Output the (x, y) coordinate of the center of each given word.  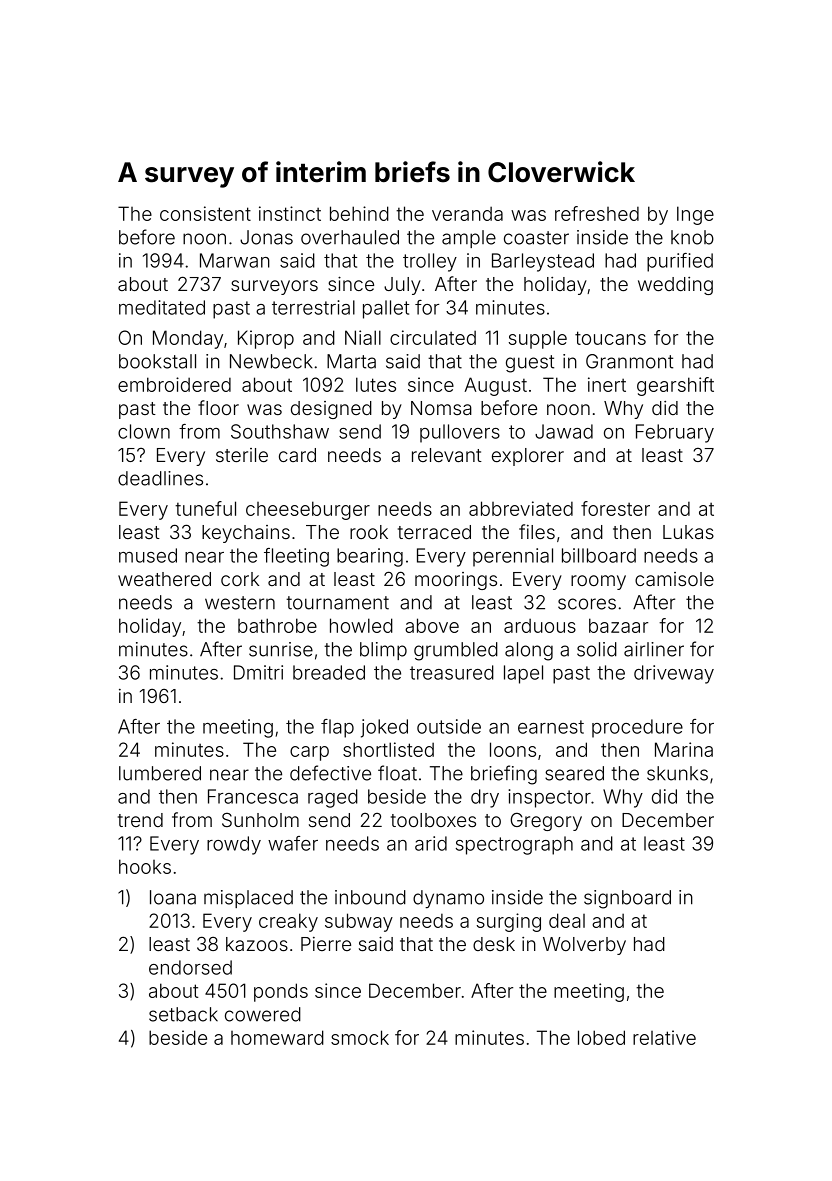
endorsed (190, 967)
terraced (434, 532)
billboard (599, 555)
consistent (205, 213)
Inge (695, 215)
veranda (467, 213)
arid (431, 843)
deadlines (160, 478)
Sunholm (260, 820)
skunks (677, 773)
